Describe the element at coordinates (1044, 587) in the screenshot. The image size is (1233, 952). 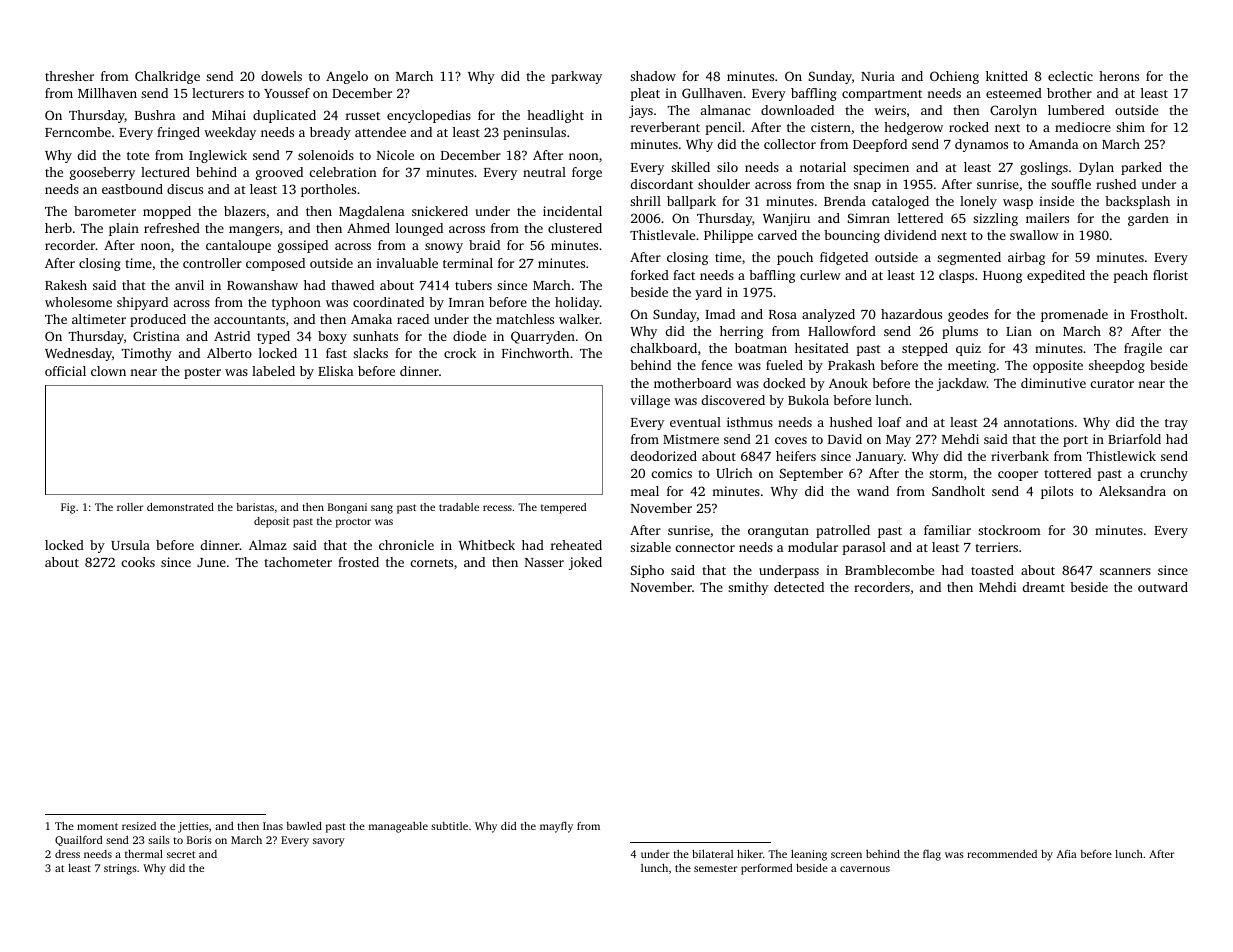
I see `dreamt` at that location.
